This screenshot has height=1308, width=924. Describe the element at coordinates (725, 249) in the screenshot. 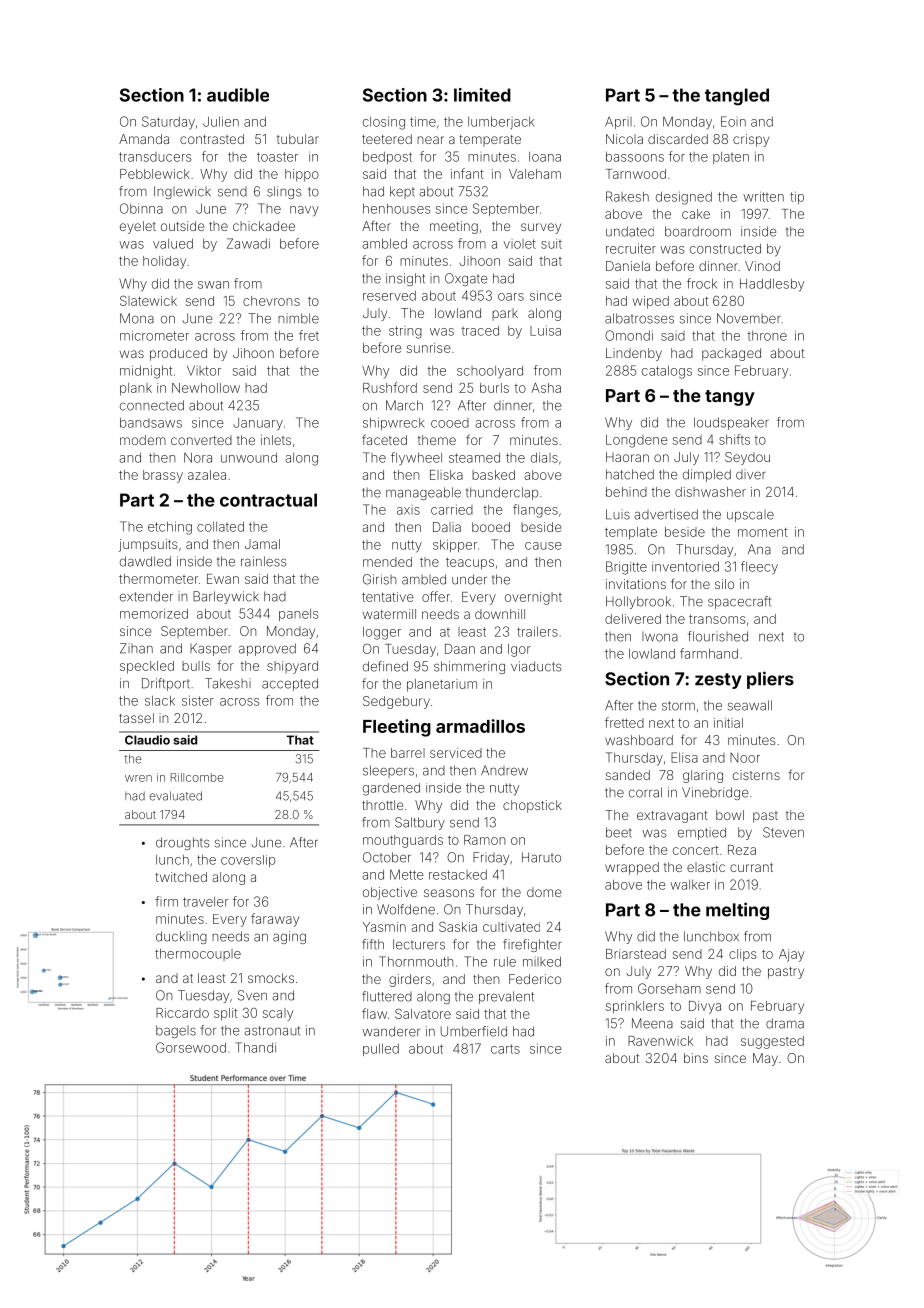

I see `constructed` at that location.
